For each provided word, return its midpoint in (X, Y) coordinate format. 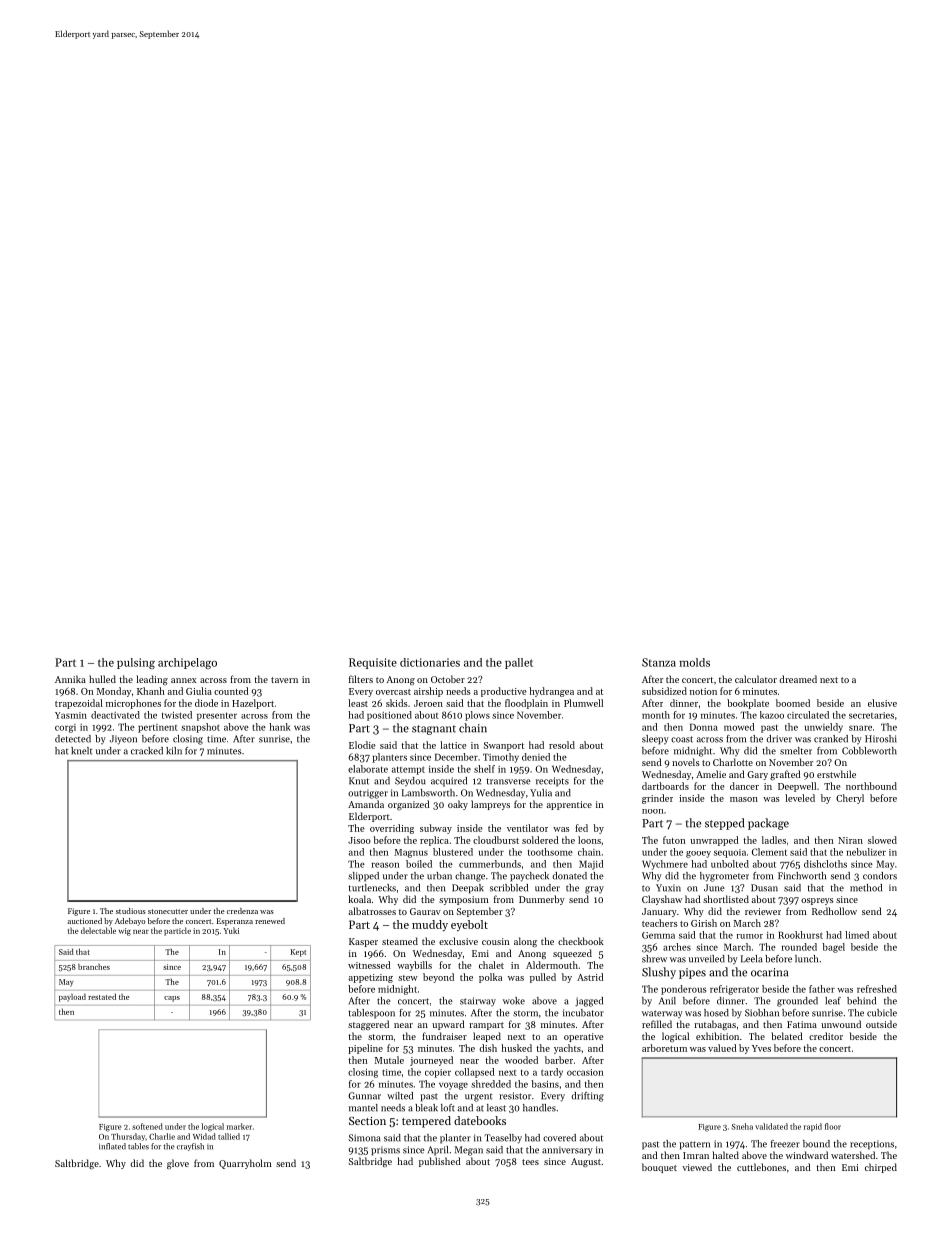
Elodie (362, 745)
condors (880, 876)
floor (833, 1126)
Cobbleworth (869, 751)
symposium (464, 900)
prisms (385, 1151)
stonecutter (168, 911)
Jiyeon (123, 740)
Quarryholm (245, 1164)
